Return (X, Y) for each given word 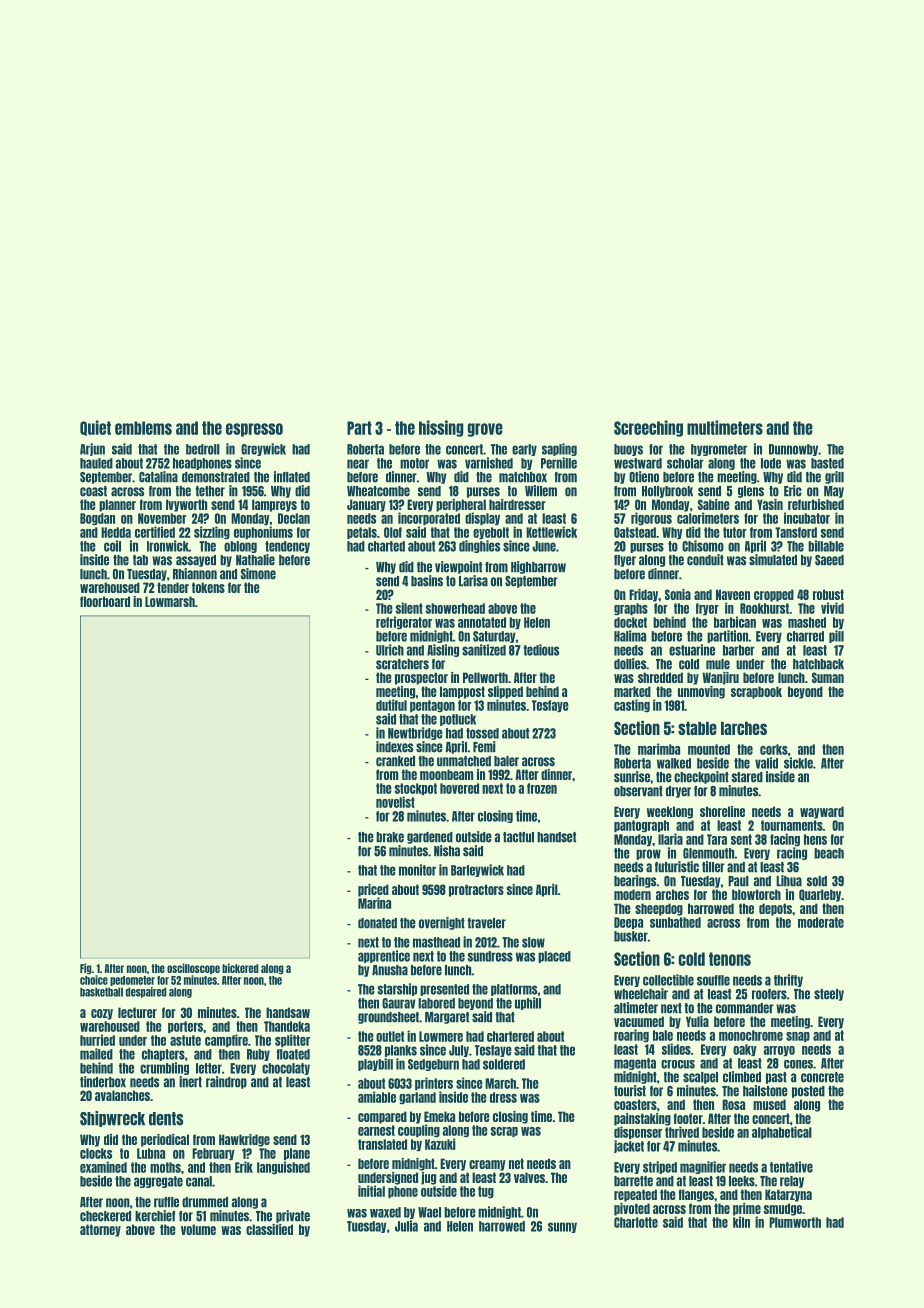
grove (485, 430)
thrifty (788, 980)
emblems (143, 428)
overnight (442, 923)
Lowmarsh (170, 601)
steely (829, 995)
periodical (165, 1140)
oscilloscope (193, 968)
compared (382, 1117)
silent (409, 608)
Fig (86, 969)
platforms (514, 990)
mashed (807, 622)
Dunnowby (793, 450)
